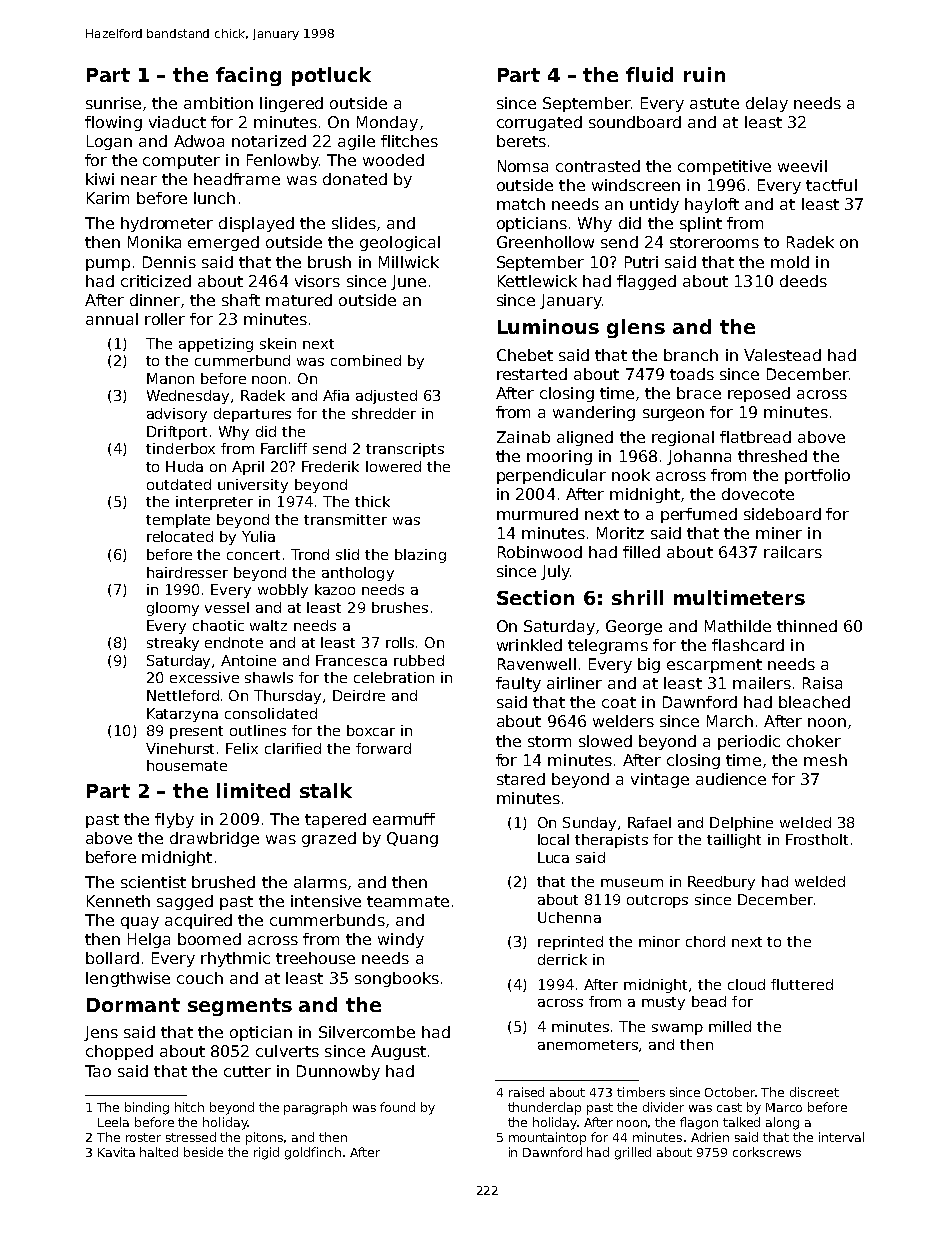 This screenshot has width=952, height=1233. I want to click on ruin, so click(704, 74).
